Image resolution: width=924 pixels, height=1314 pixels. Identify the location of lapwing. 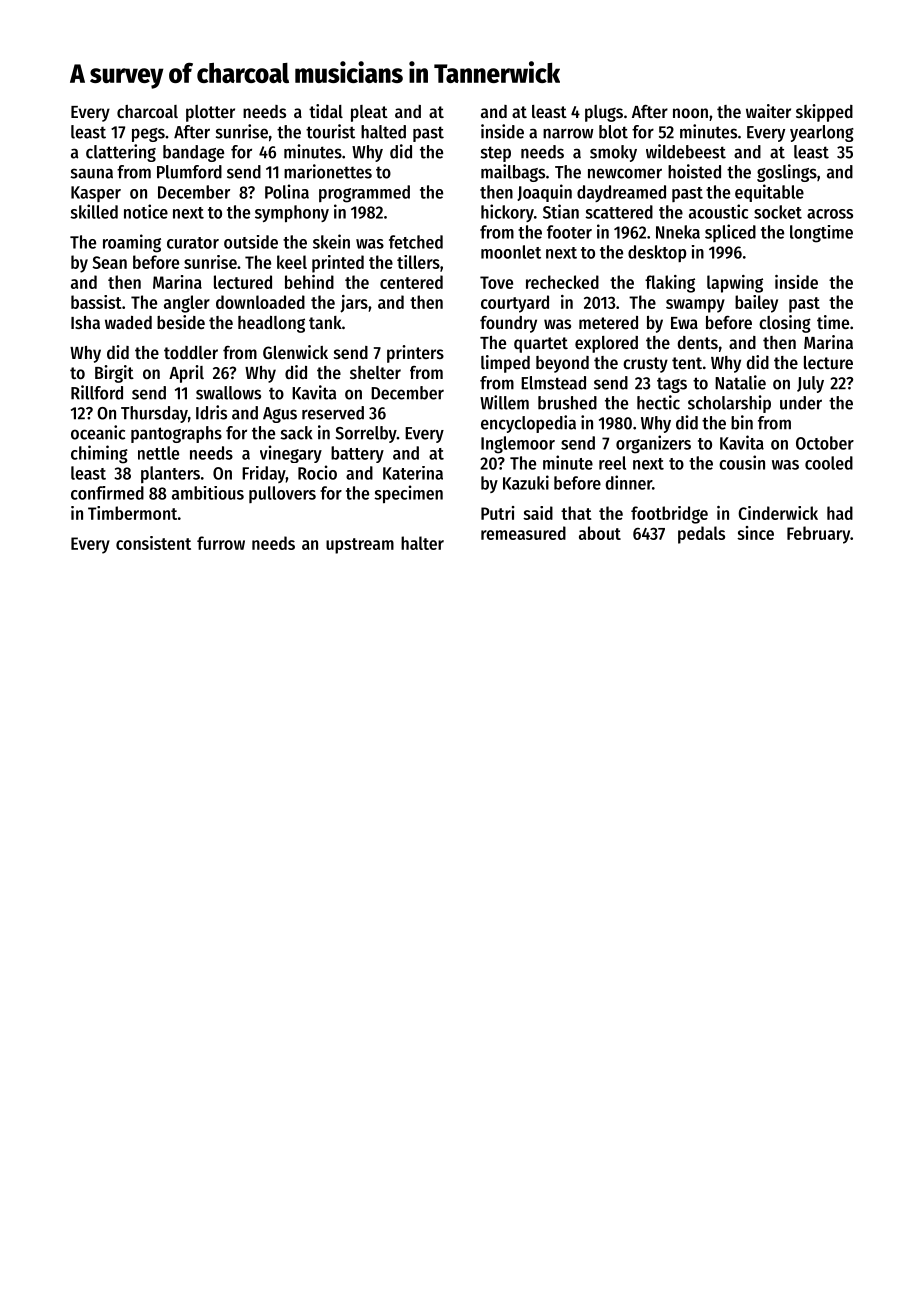
(735, 284).
